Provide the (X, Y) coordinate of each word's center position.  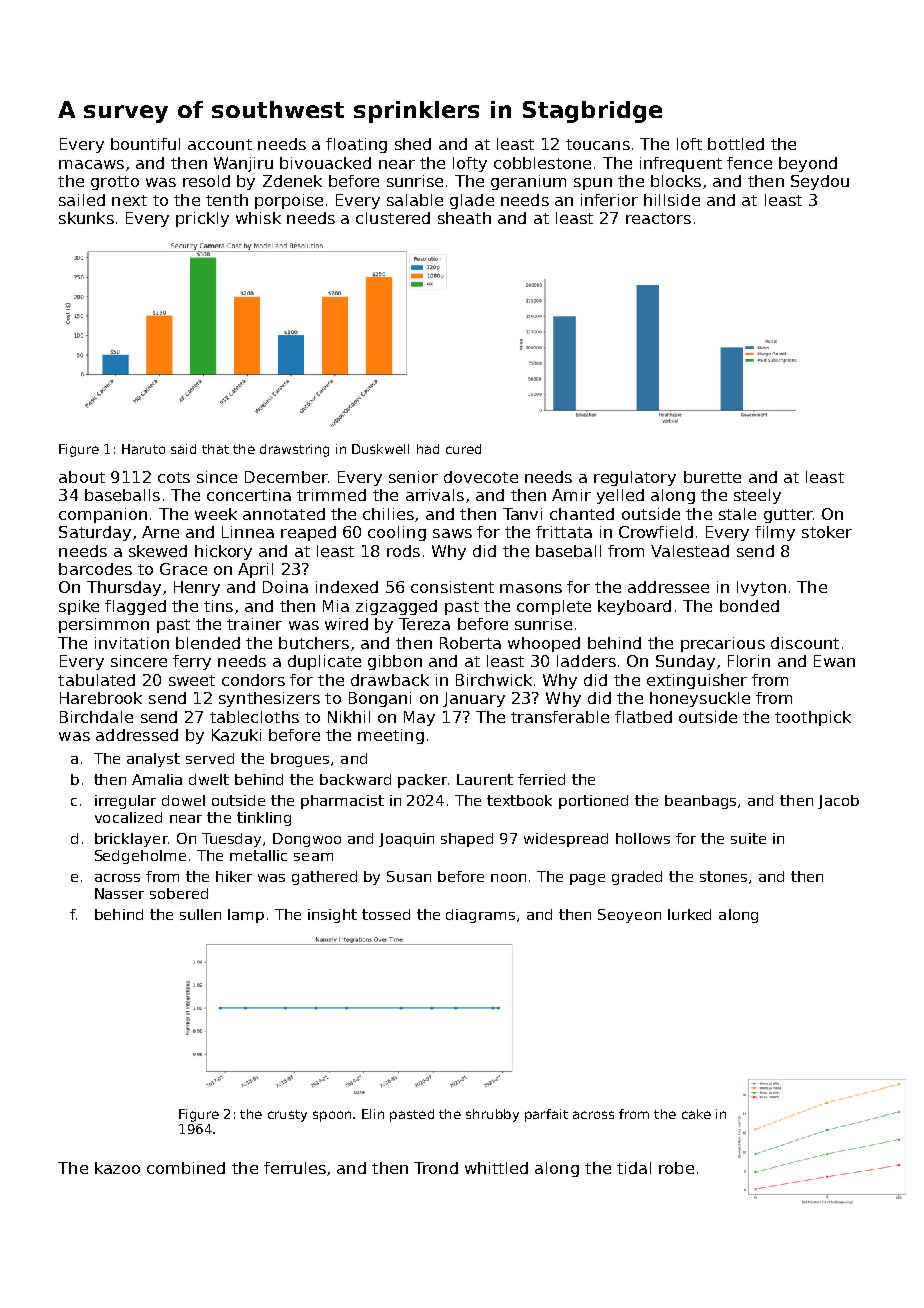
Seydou (820, 182)
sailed (82, 200)
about (82, 477)
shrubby (492, 1115)
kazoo (117, 1168)
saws (452, 533)
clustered (393, 218)
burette (712, 477)
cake (696, 1114)
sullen (200, 914)
